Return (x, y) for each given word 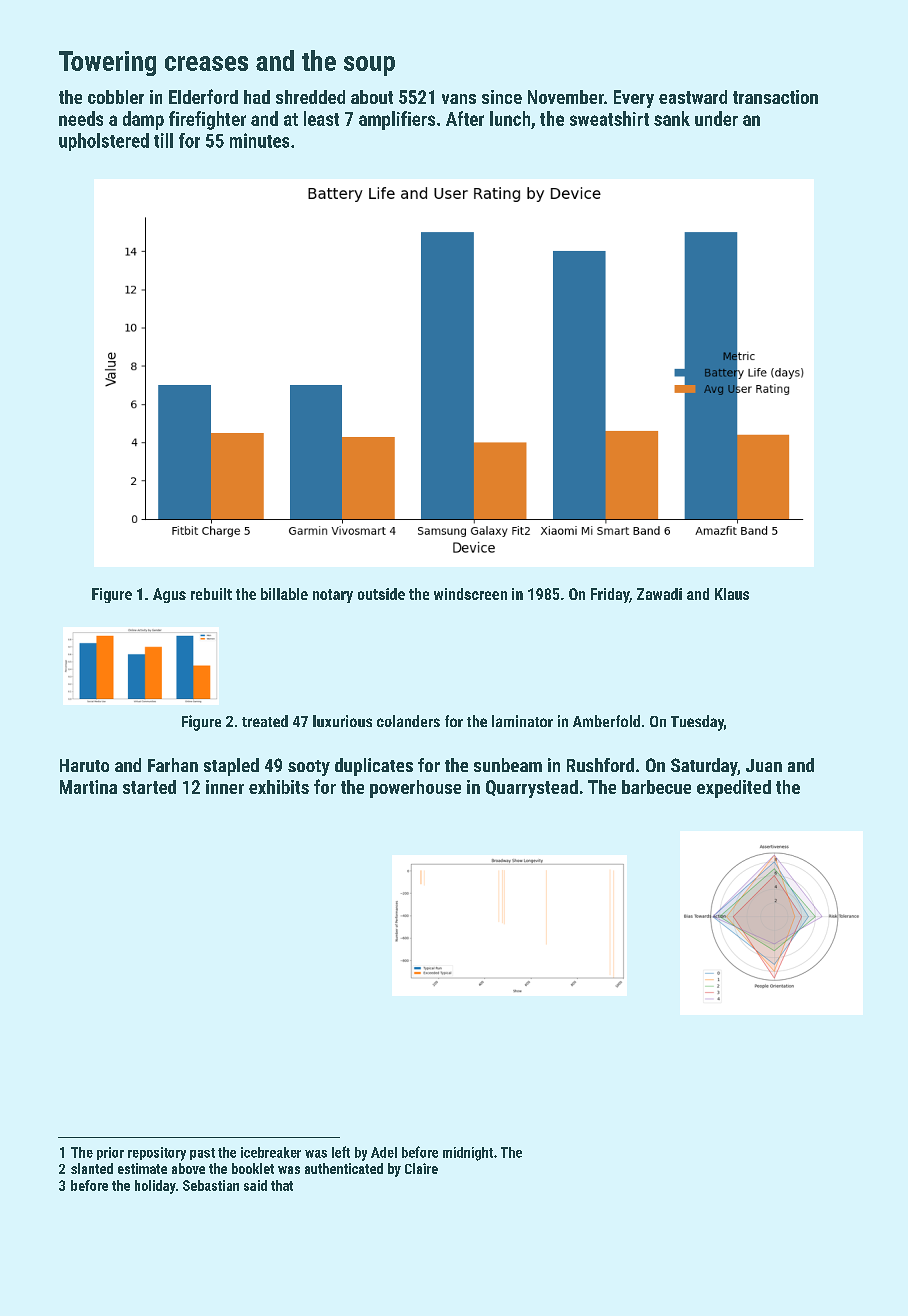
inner (225, 787)
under (716, 118)
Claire (421, 1168)
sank (672, 118)
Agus (169, 595)
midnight (468, 1154)
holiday (155, 1187)
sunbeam (508, 765)
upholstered (104, 142)
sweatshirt (609, 118)
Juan (764, 765)
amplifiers (397, 120)
